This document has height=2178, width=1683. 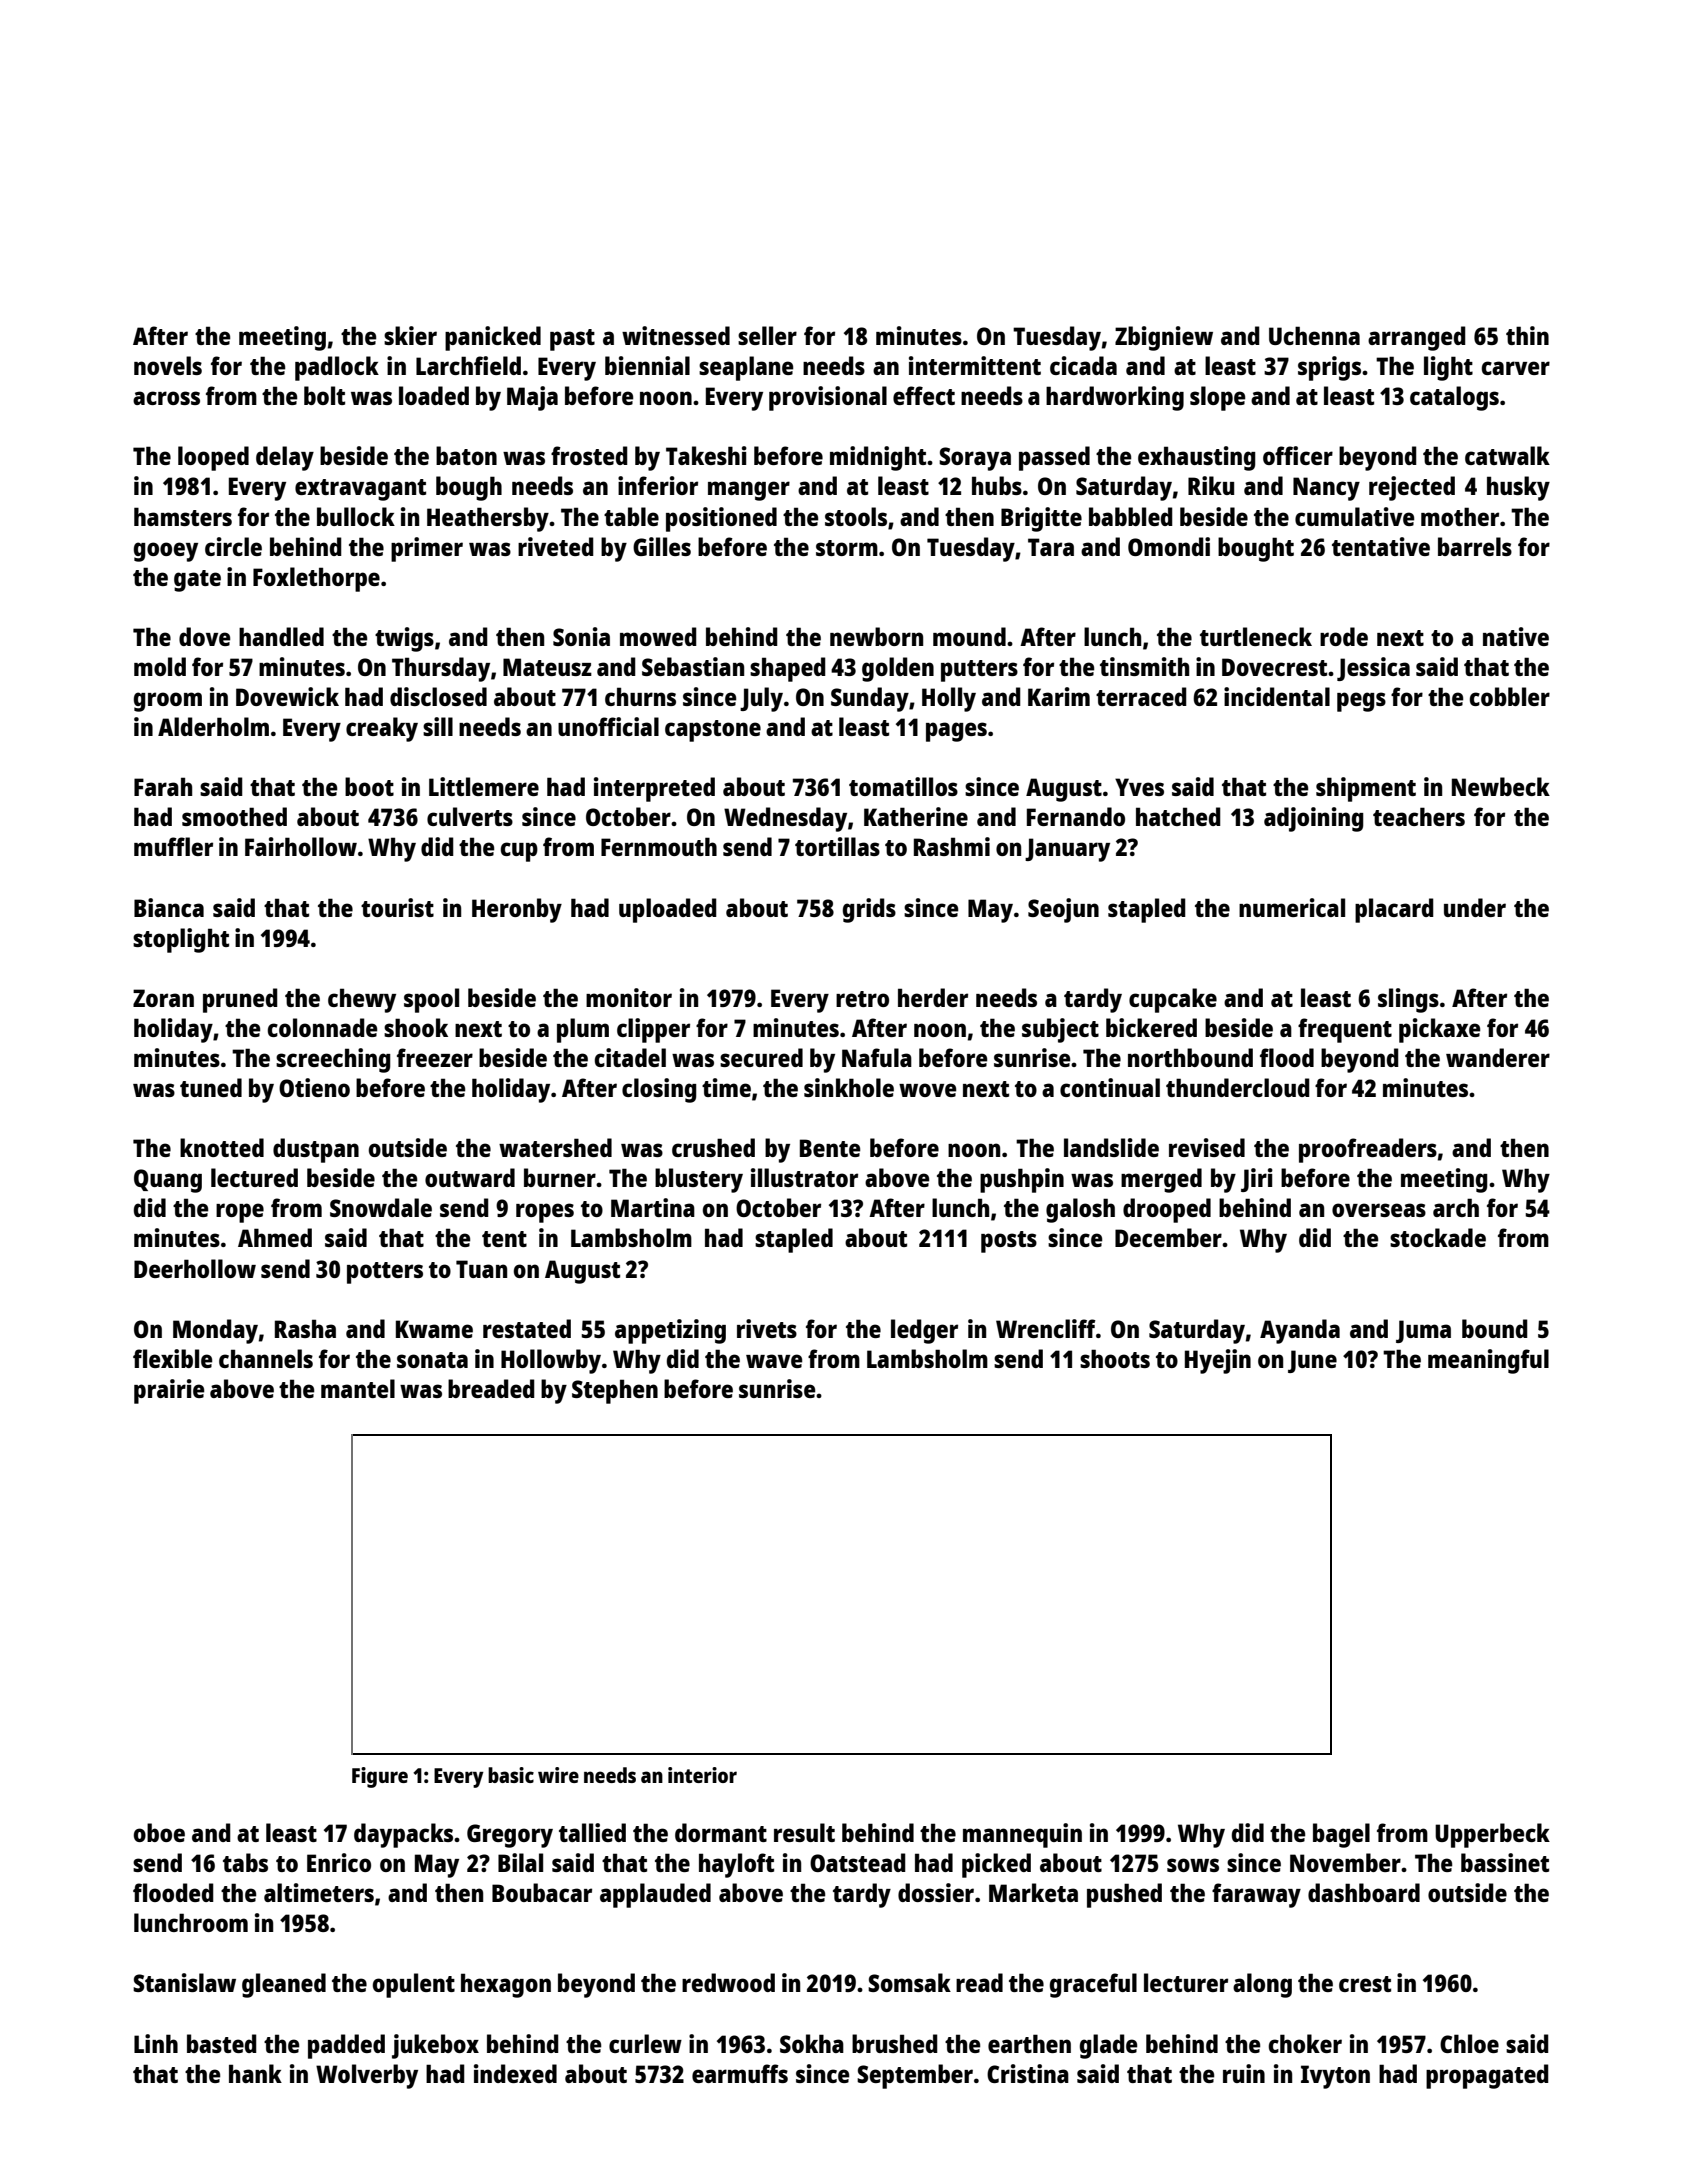 I want to click on meaningful, so click(x=1488, y=1361).
